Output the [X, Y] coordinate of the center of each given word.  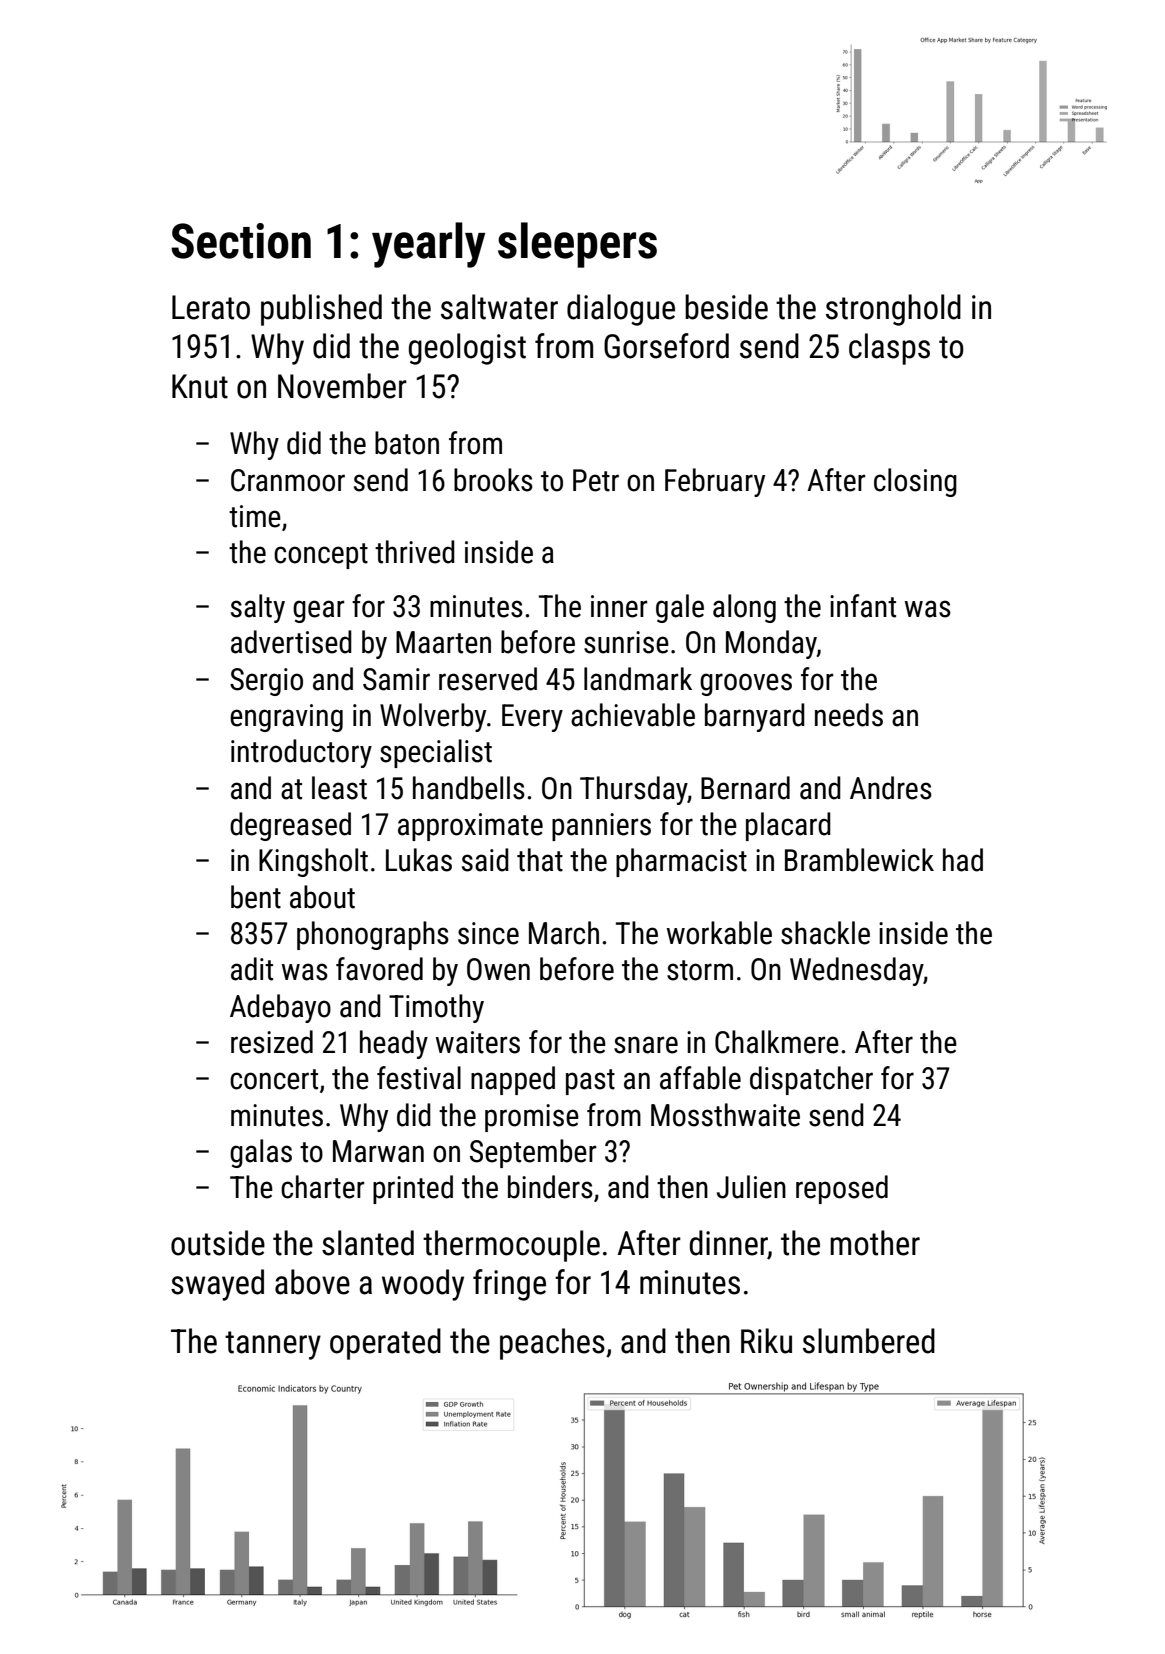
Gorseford [666, 346]
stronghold [893, 310]
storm [700, 970]
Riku [766, 1341]
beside [726, 307]
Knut [200, 386]
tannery [273, 1345]
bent [256, 897]
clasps [889, 349]
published [321, 310]
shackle [825, 933]
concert [274, 1079]
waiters [478, 1042]
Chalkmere [777, 1042]
